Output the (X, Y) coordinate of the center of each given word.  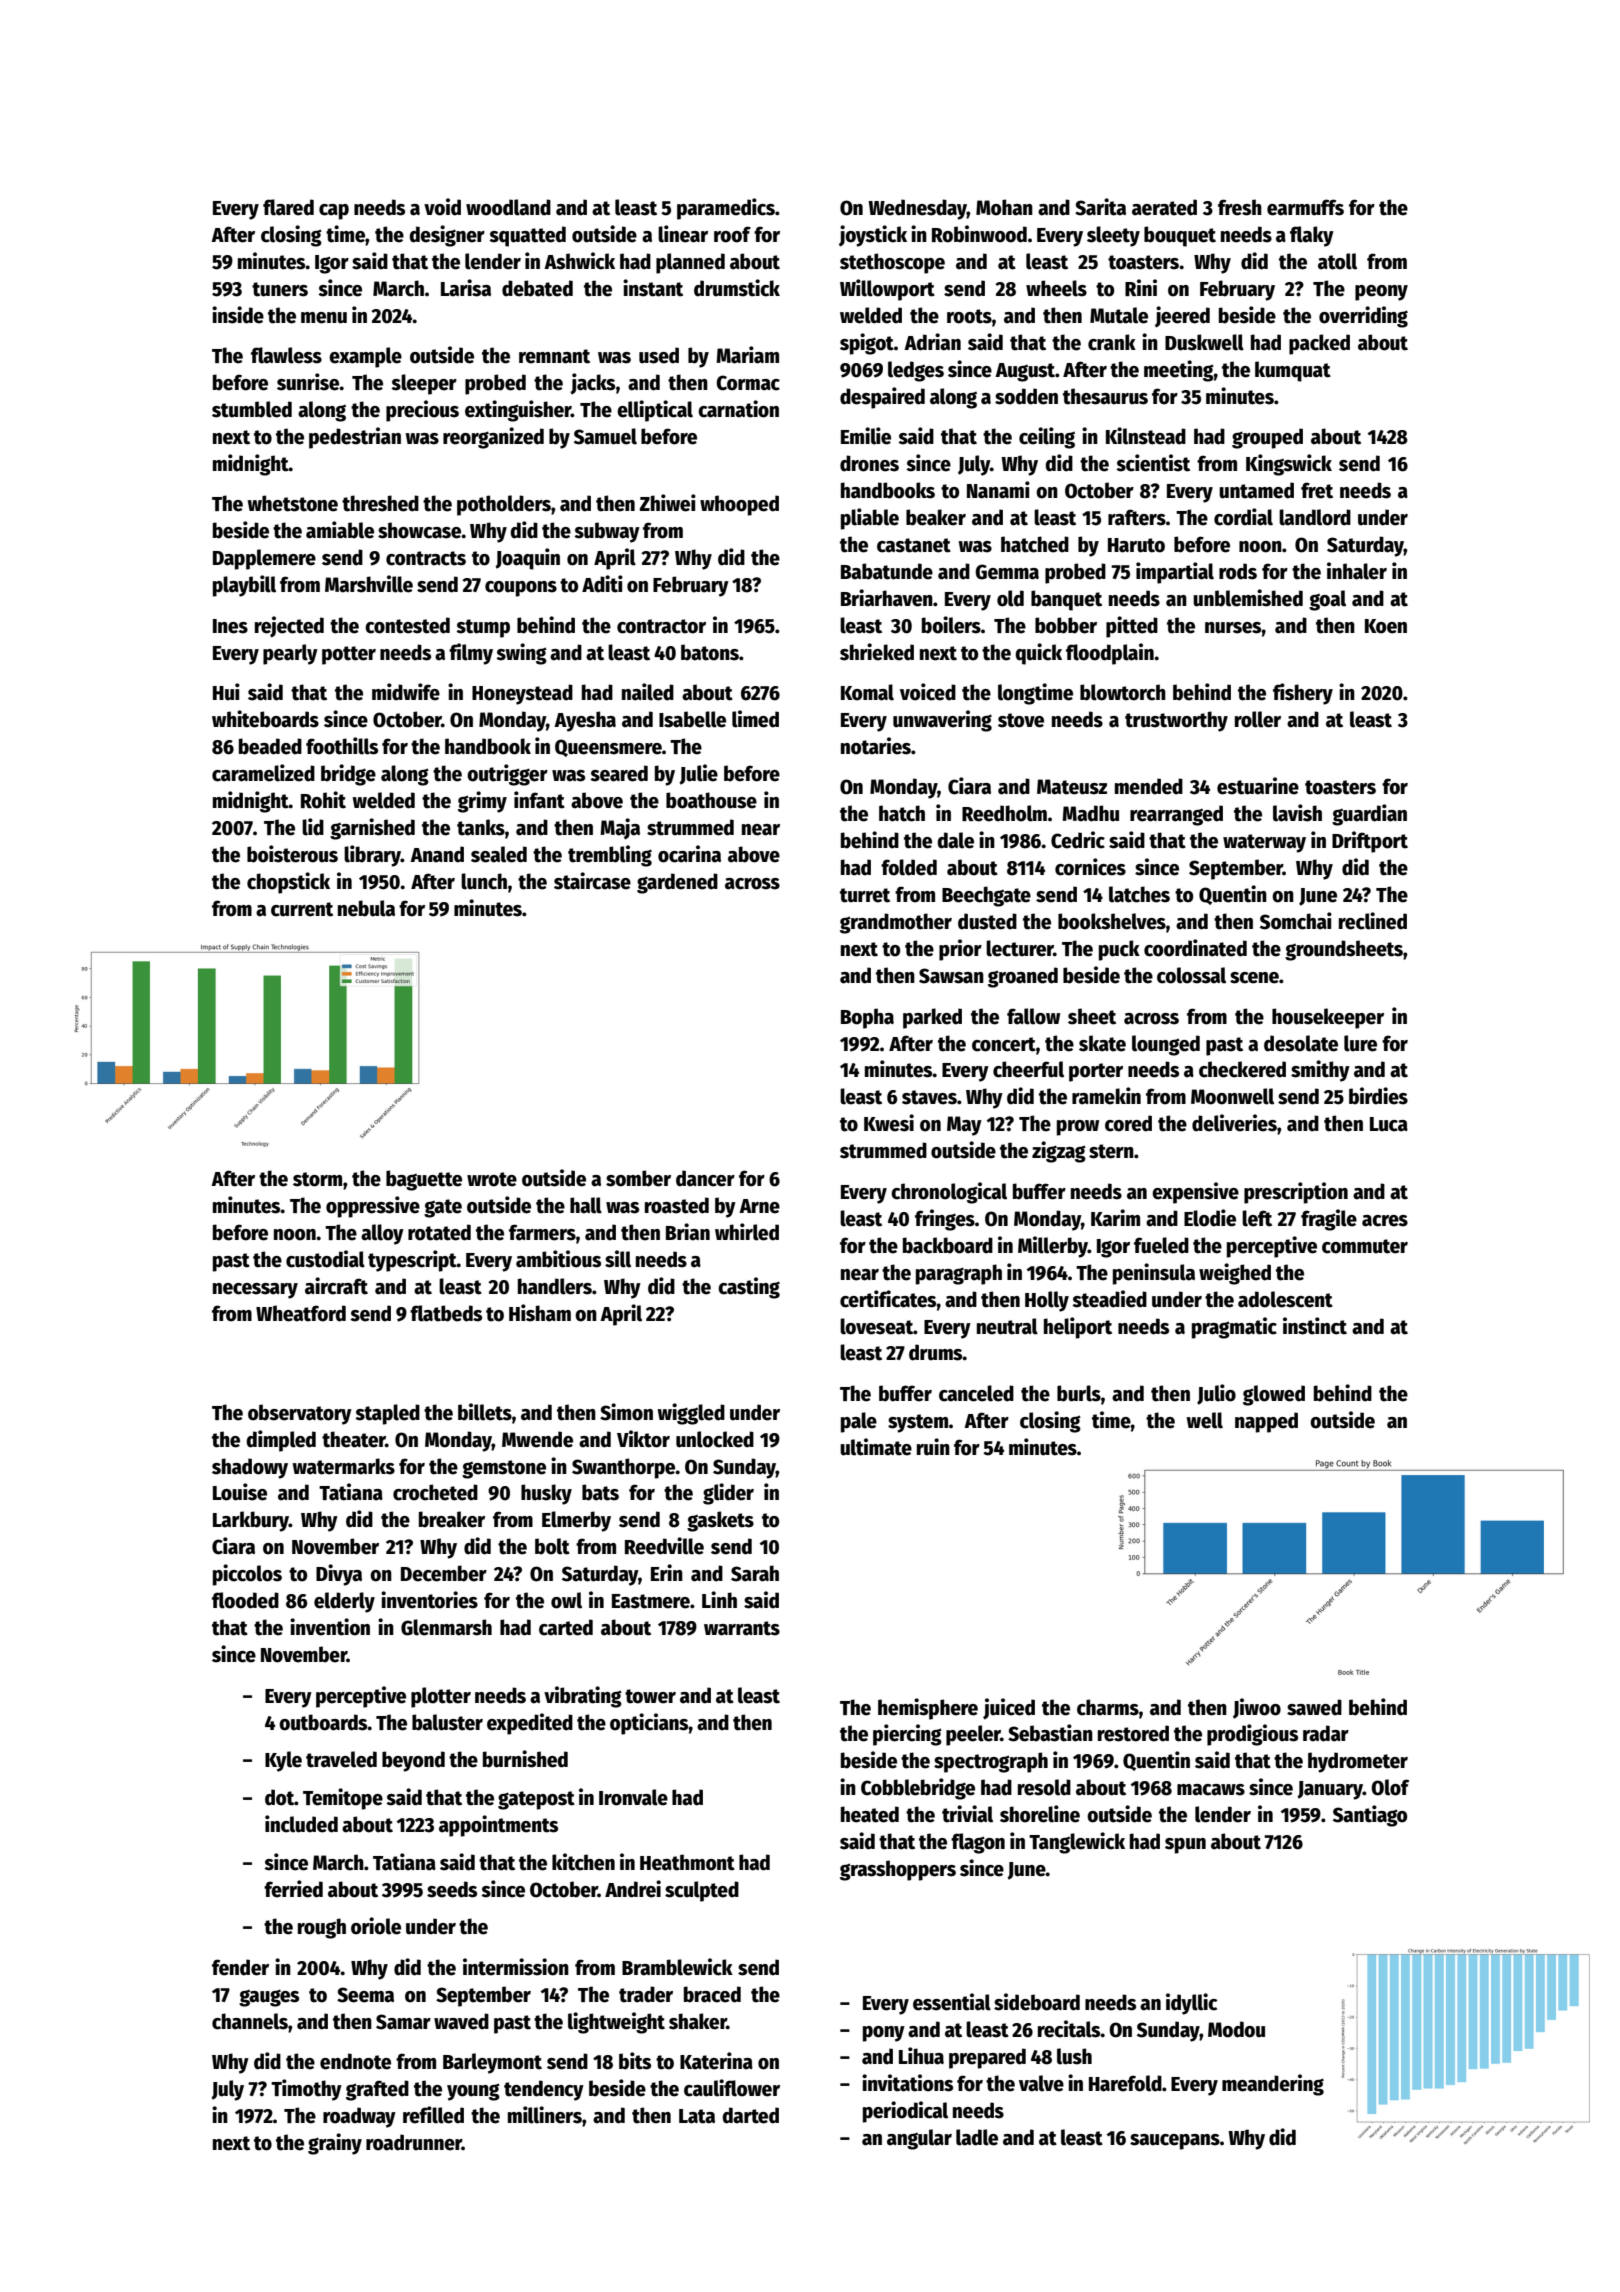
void (442, 207)
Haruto (1136, 545)
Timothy (306, 2090)
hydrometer (1358, 1762)
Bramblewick (677, 1967)
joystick (873, 236)
